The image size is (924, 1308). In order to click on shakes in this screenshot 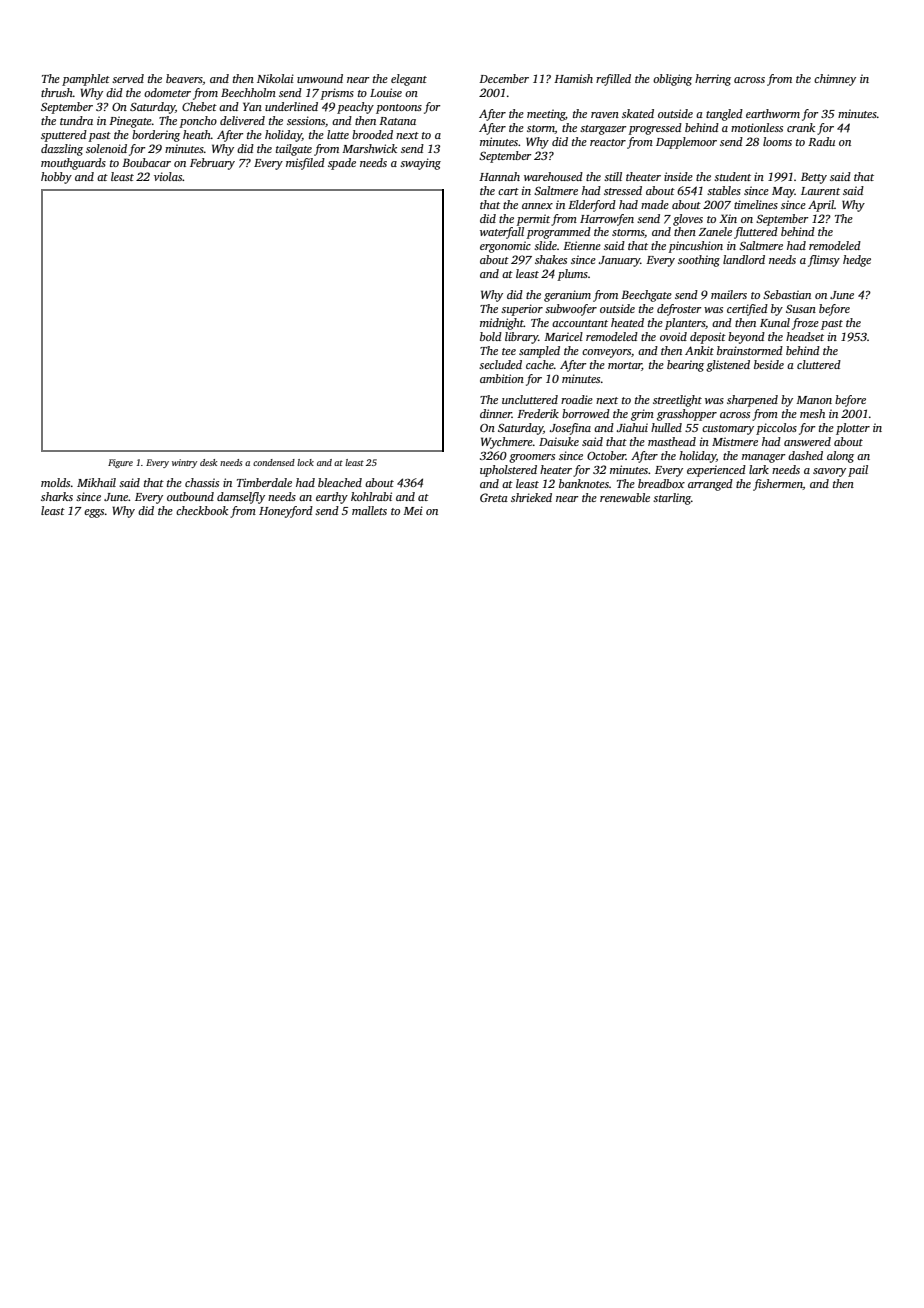, I will do `click(551, 259)`.
